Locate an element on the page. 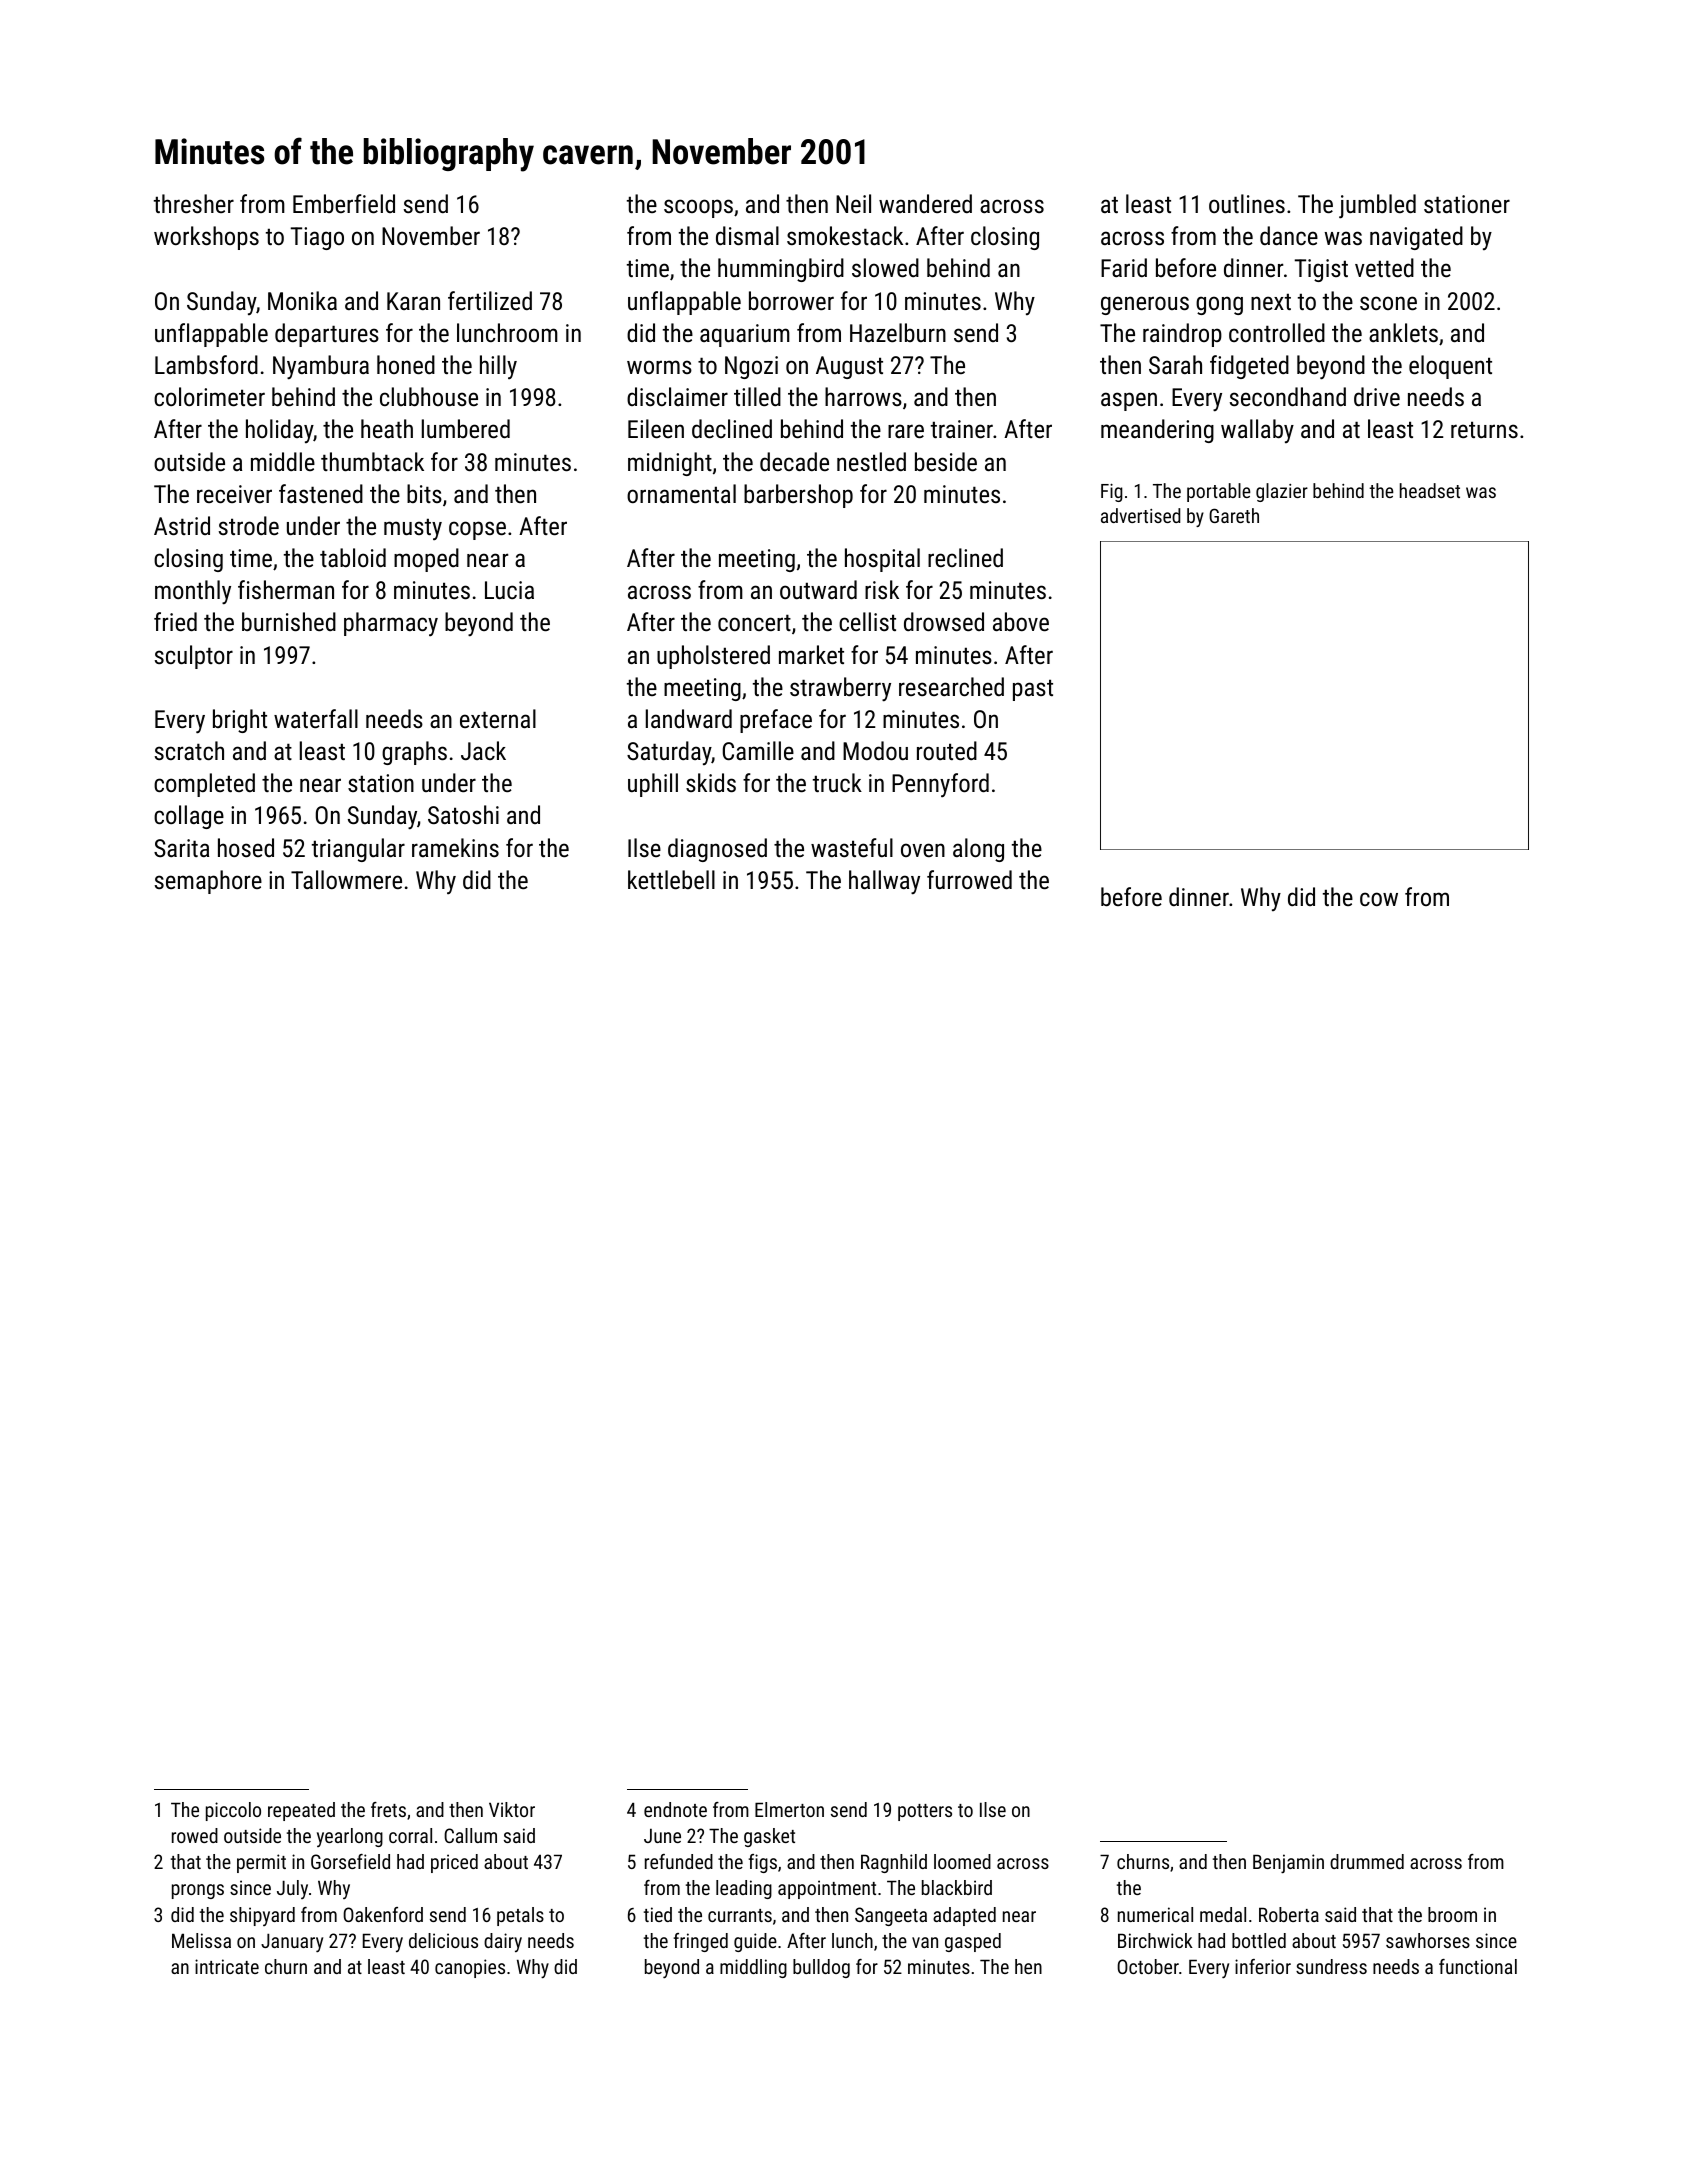 The height and width of the image is (2178, 1683). hallway is located at coordinates (884, 882).
